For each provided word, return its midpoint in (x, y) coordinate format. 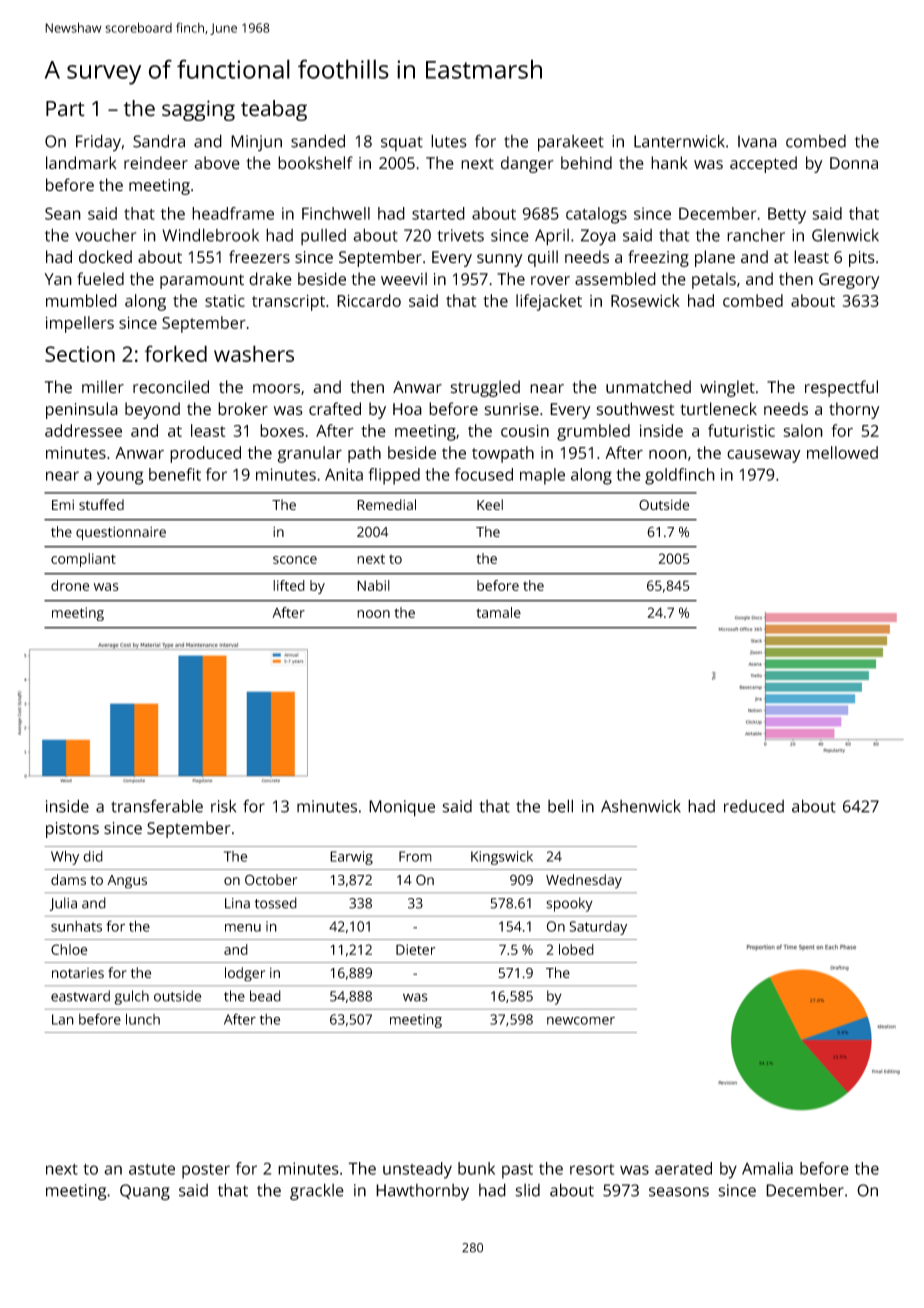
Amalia (767, 1168)
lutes (449, 141)
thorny (854, 410)
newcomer (581, 1020)
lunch (143, 1019)
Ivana (757, 141)
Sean (63, 213)
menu (243, 928)
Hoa (407, 409)
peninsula (82, 410)
